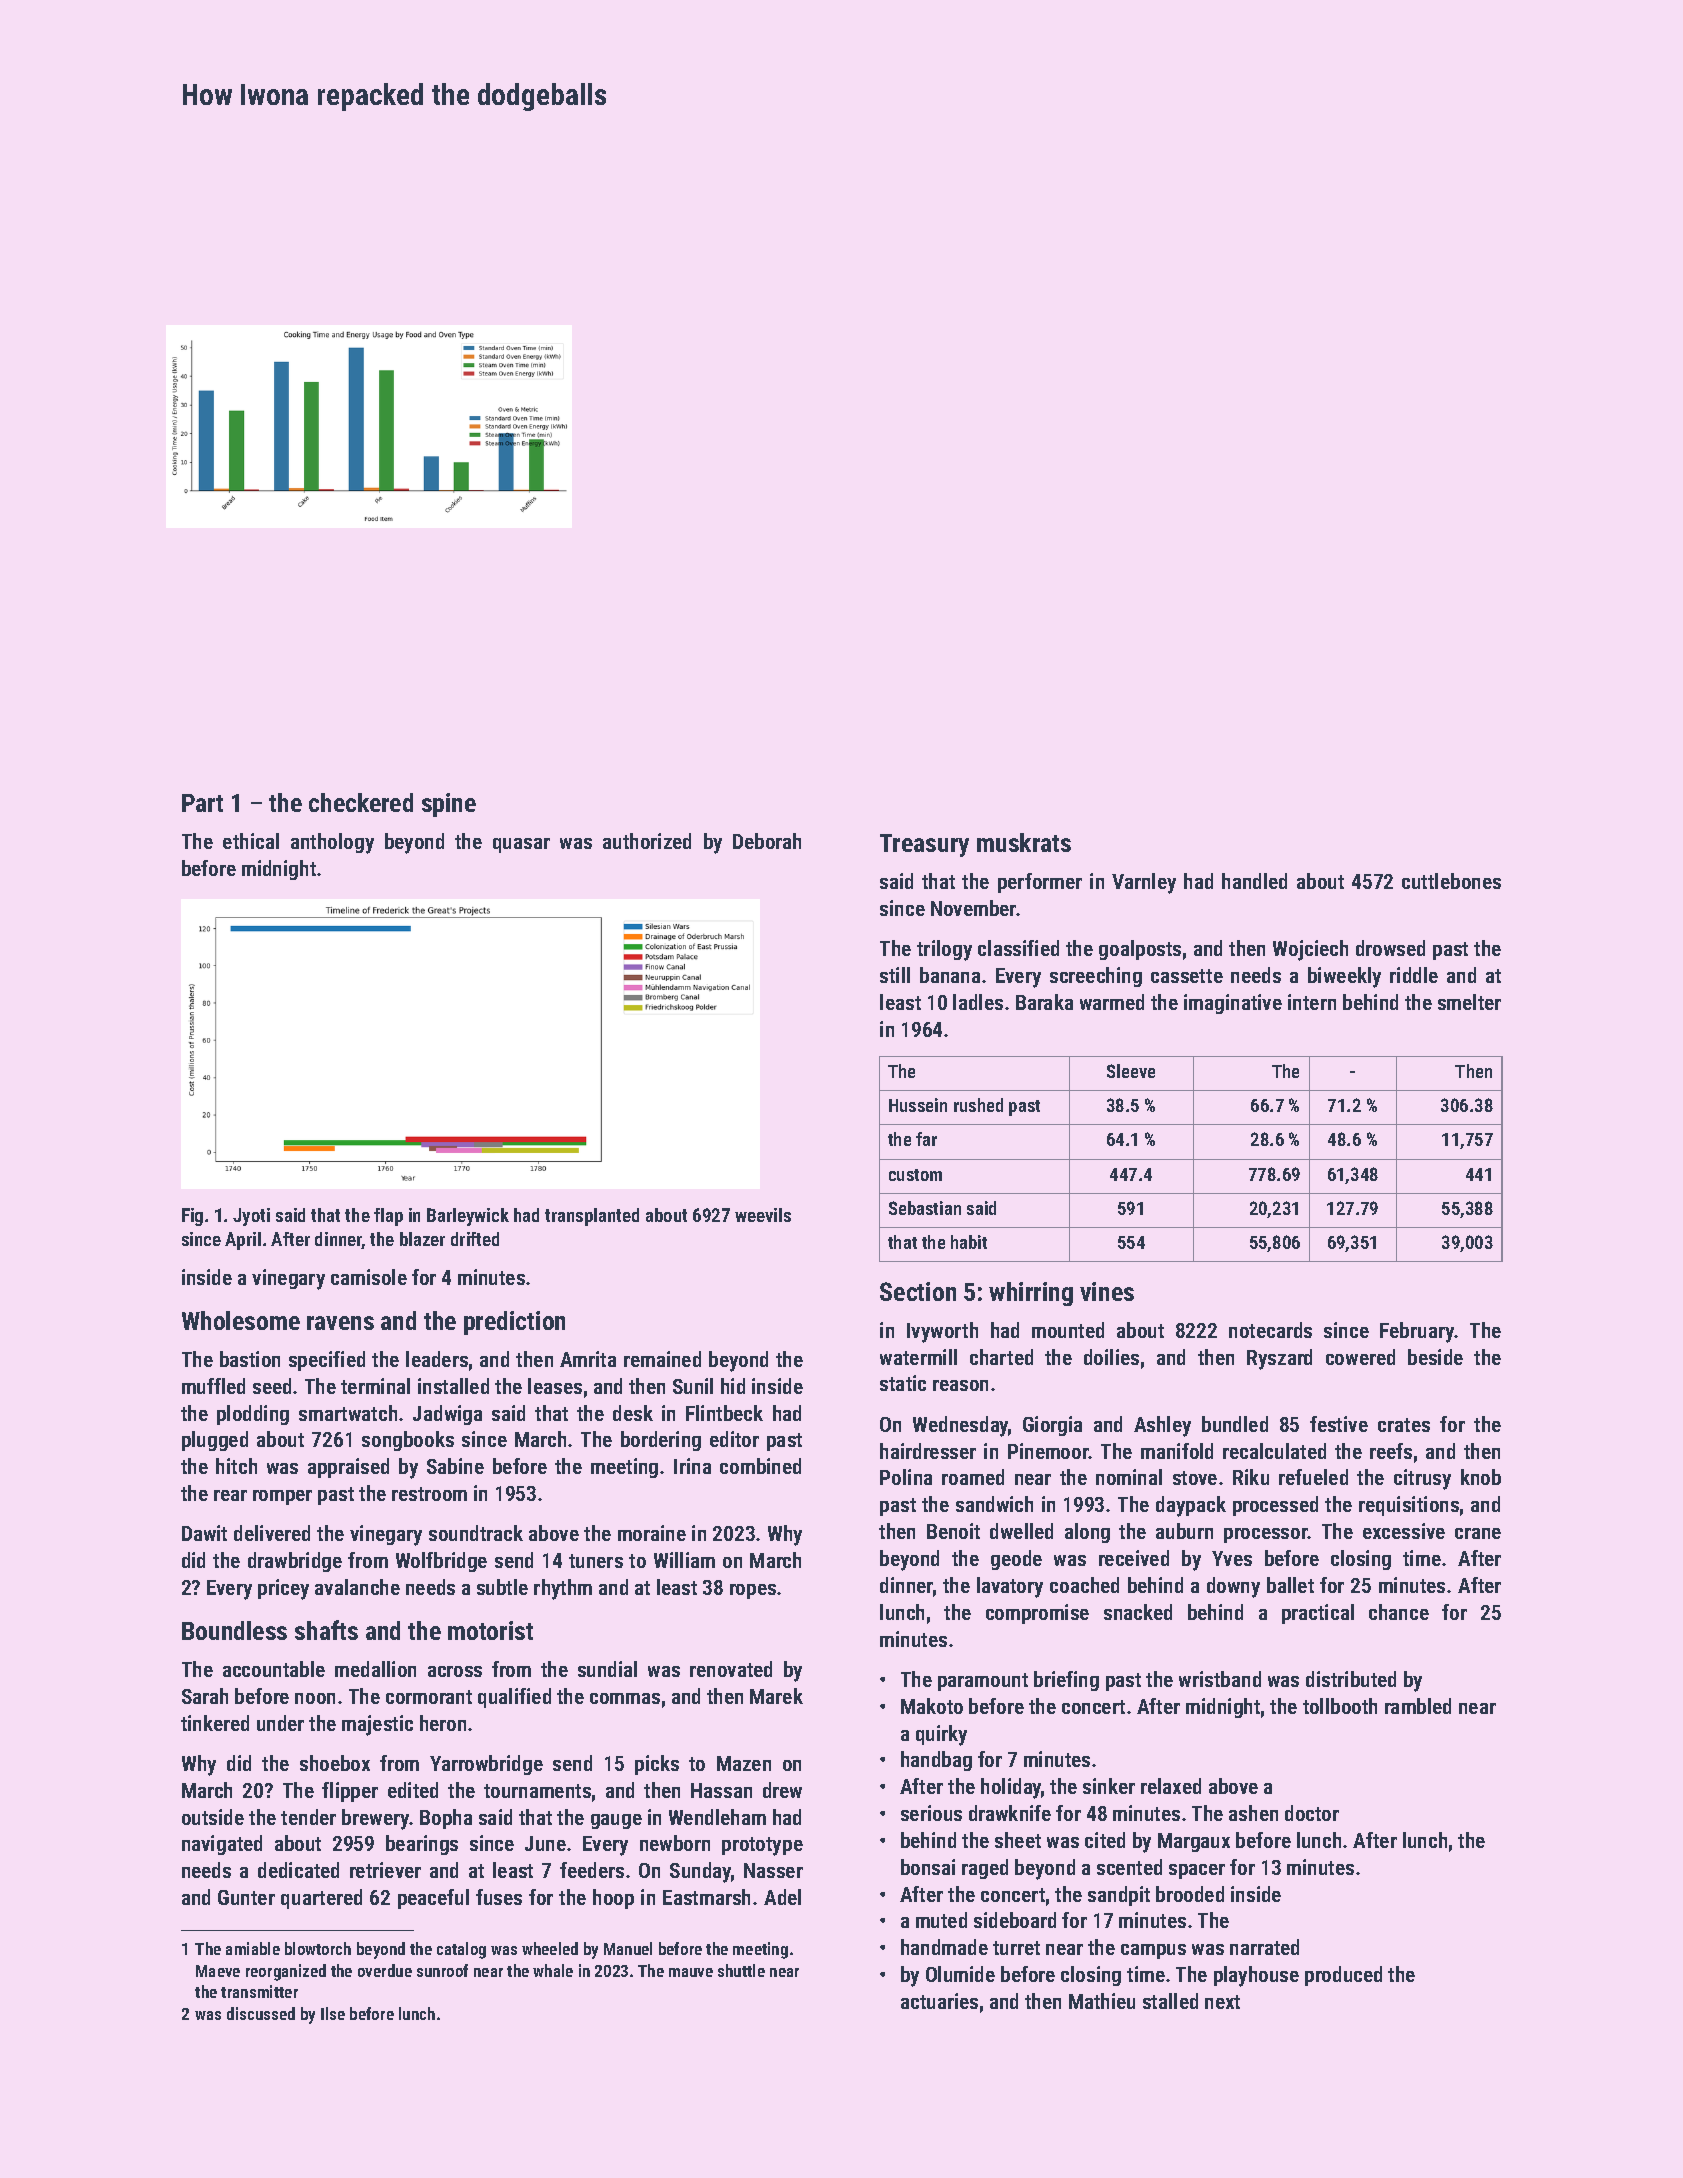 The image size is (1683, 2178). I want to click on classified, so click(1018, 948).
